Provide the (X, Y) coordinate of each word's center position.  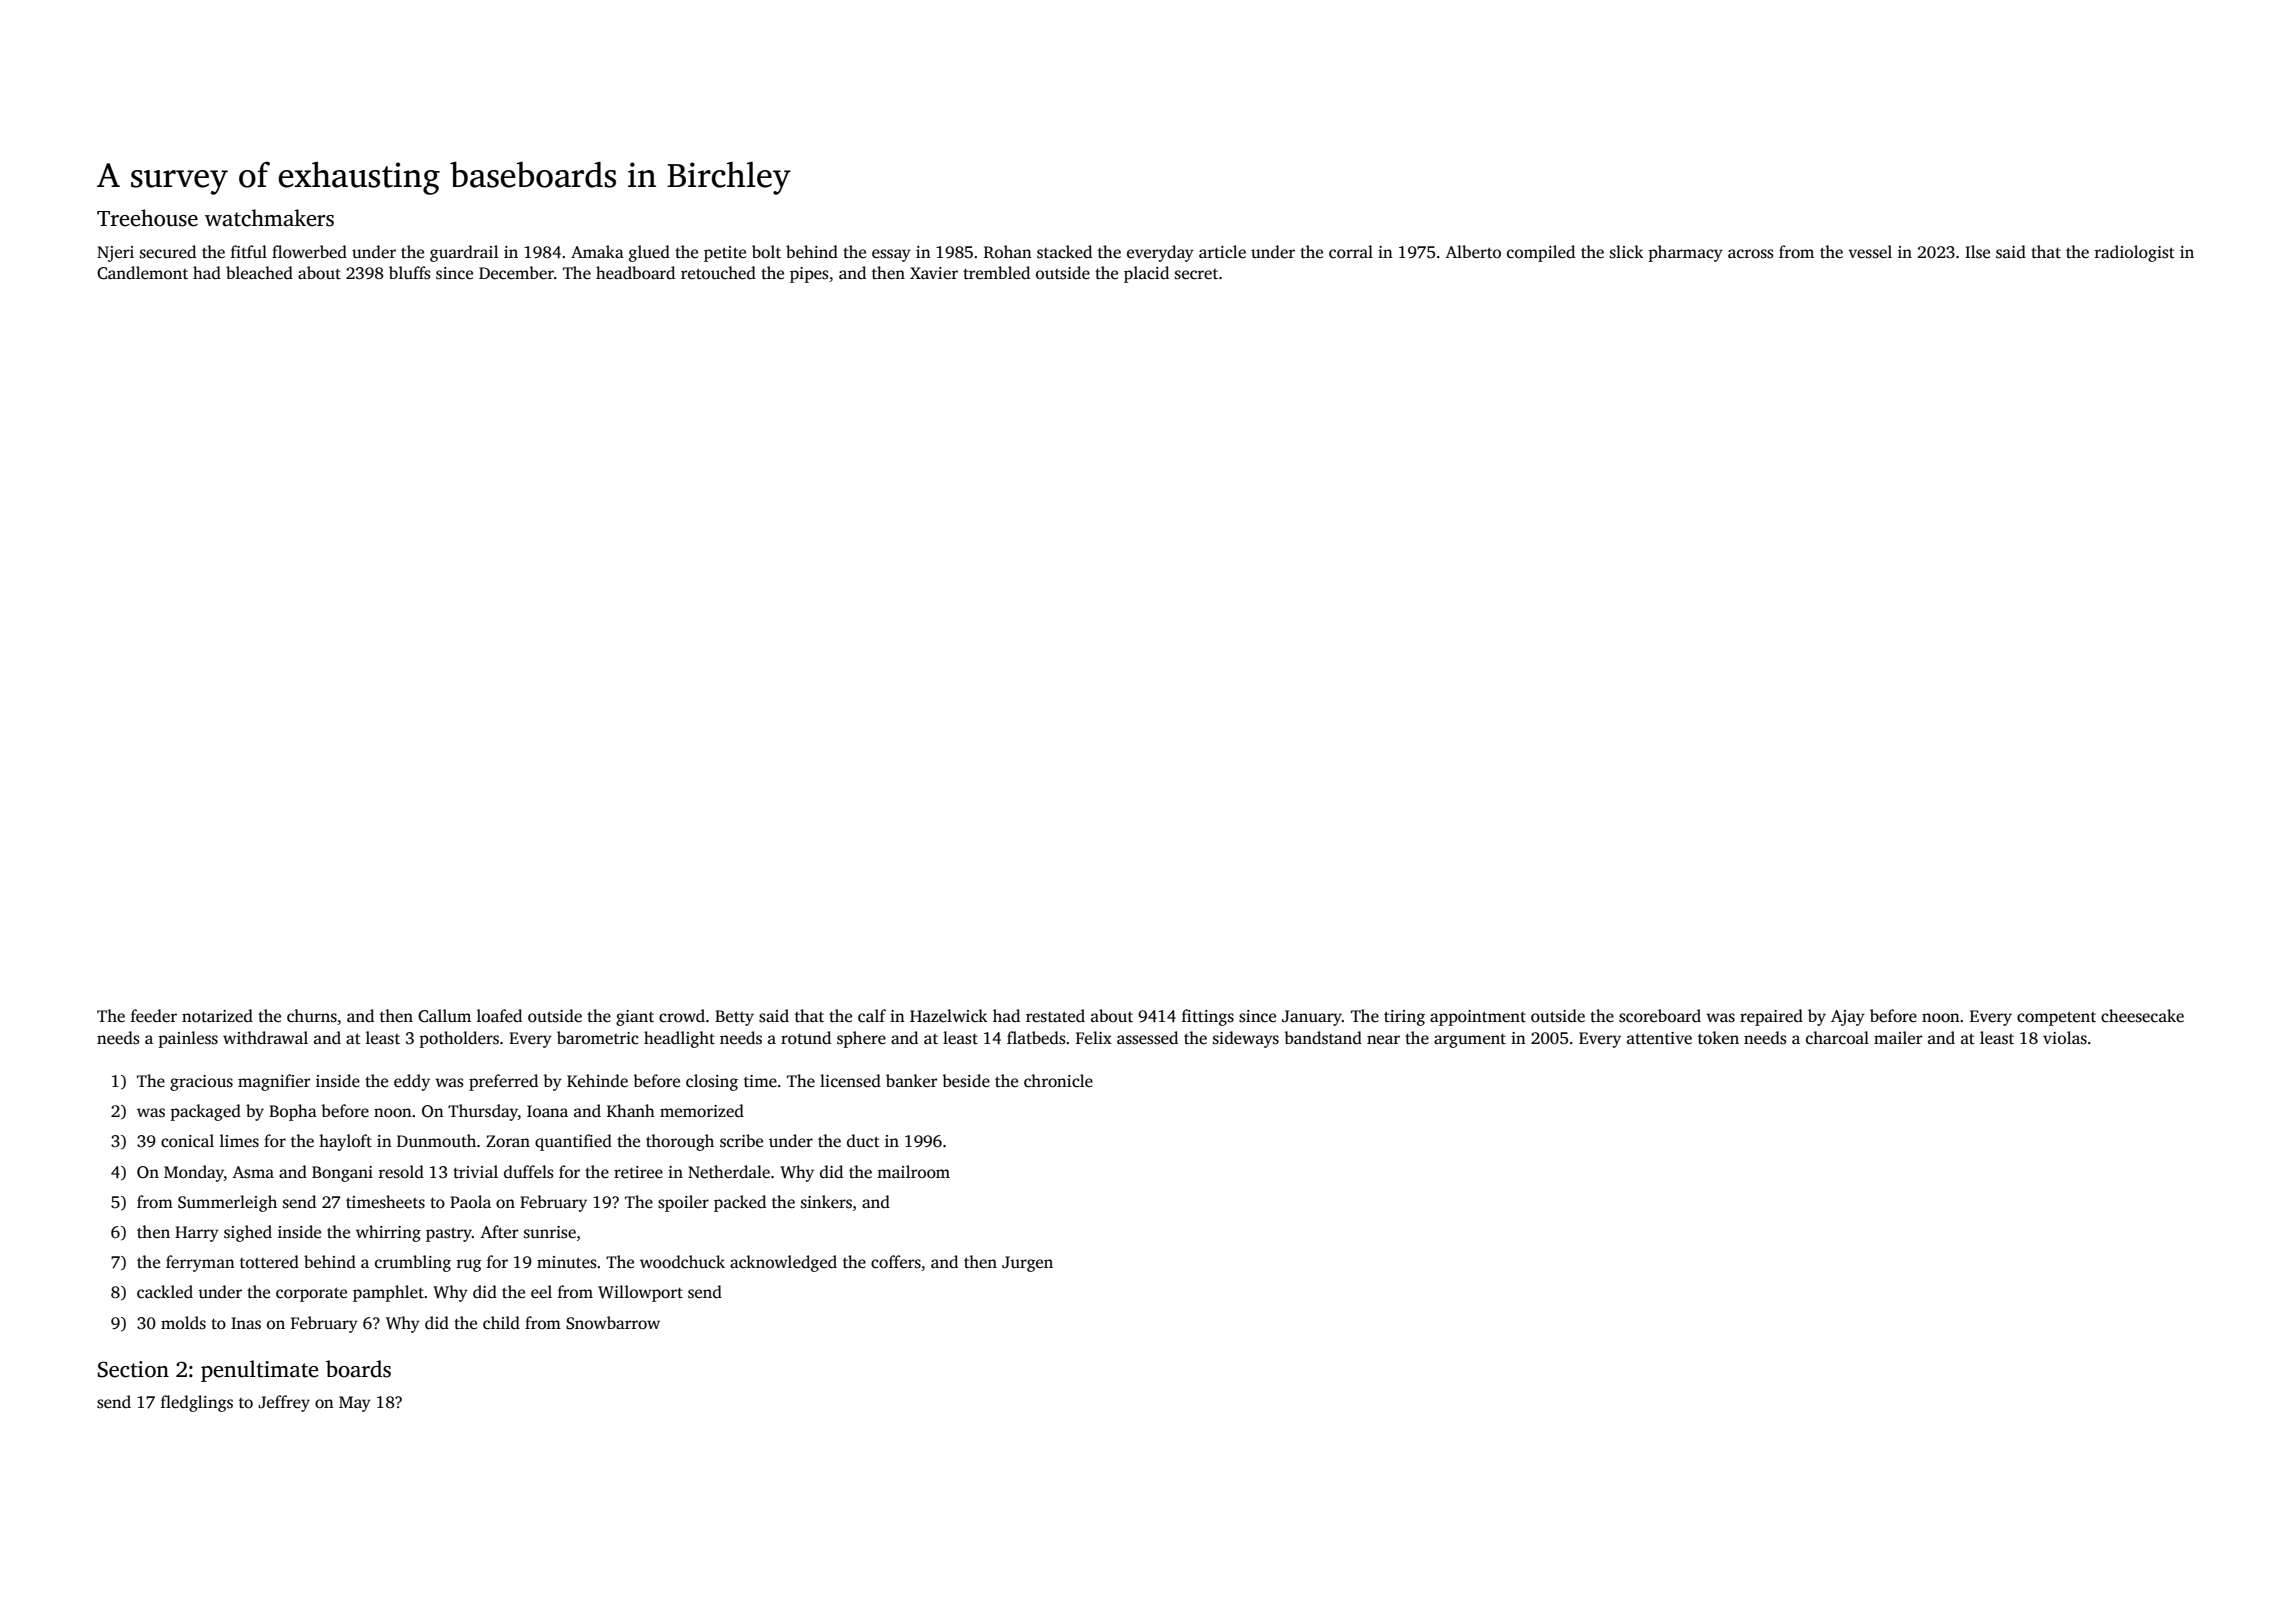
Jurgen (1027, 1264)
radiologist (2135, 253)
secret (1196, 274)
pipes (809, 275)
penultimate (260, 1371)
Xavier (934, 273)
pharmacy (1686, 253)
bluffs (410, 273)
